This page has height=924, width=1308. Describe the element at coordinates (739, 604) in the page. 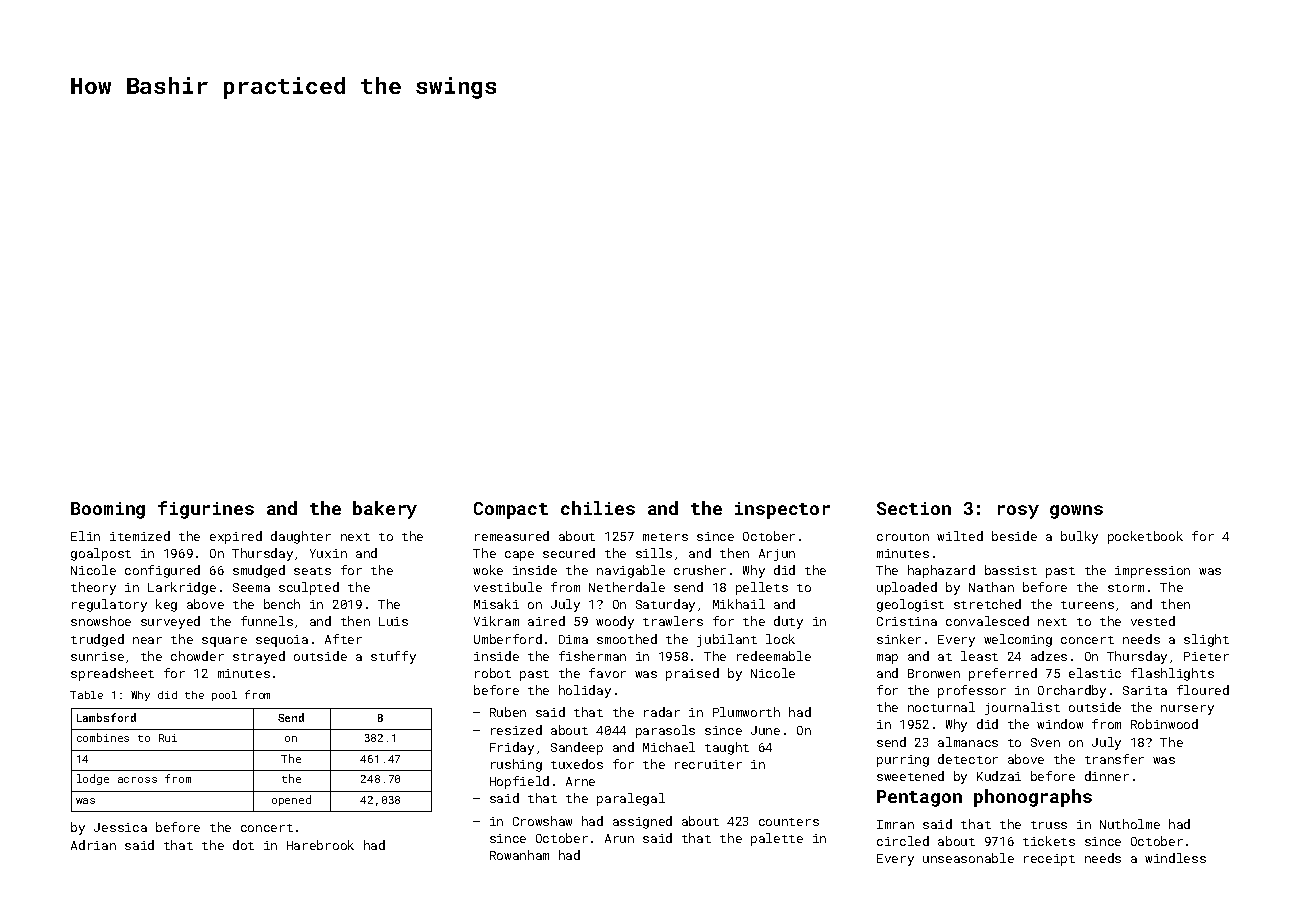

I see `Mikhail` at that location.
